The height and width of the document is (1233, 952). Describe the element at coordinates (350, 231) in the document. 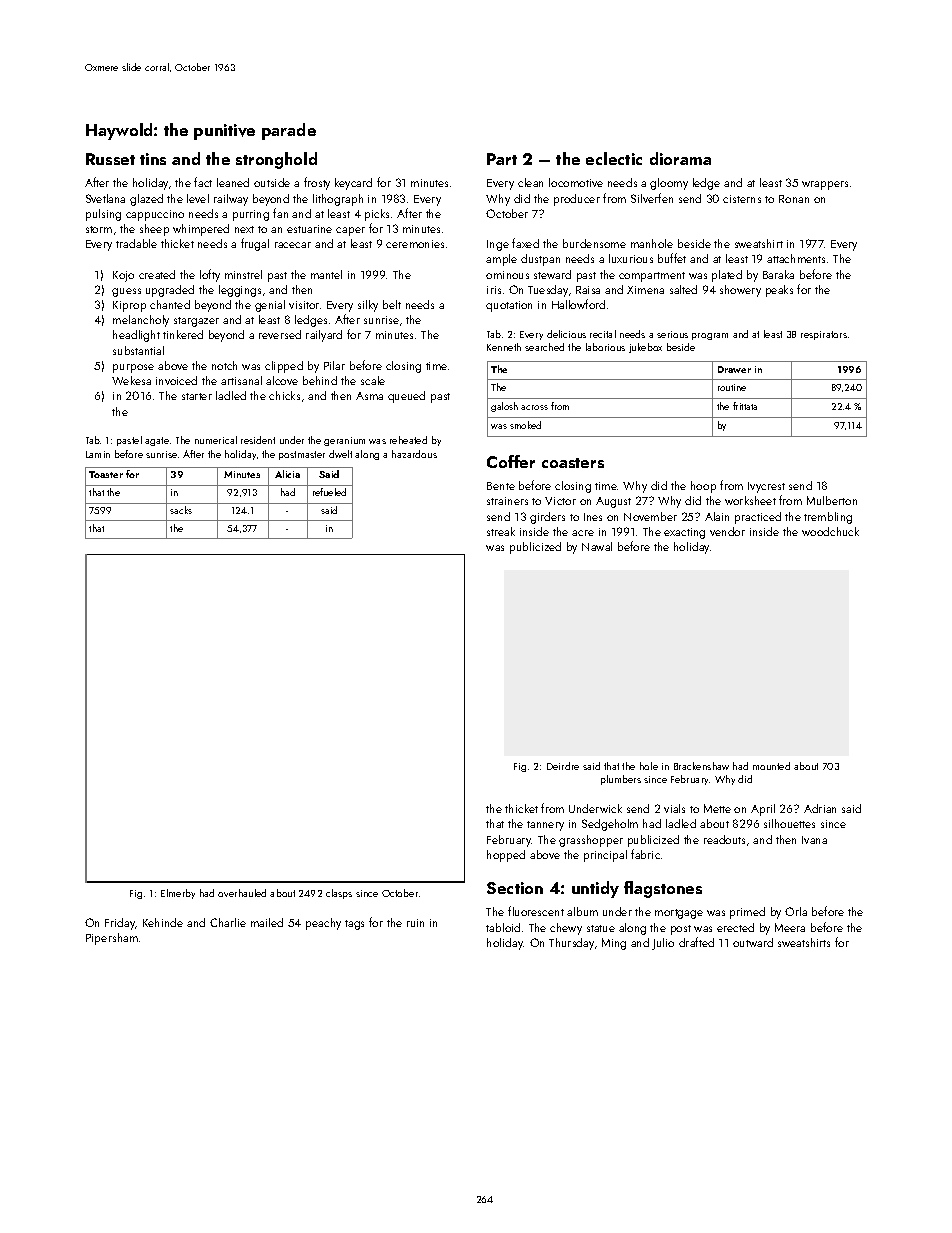

I see `caper` at that location.
